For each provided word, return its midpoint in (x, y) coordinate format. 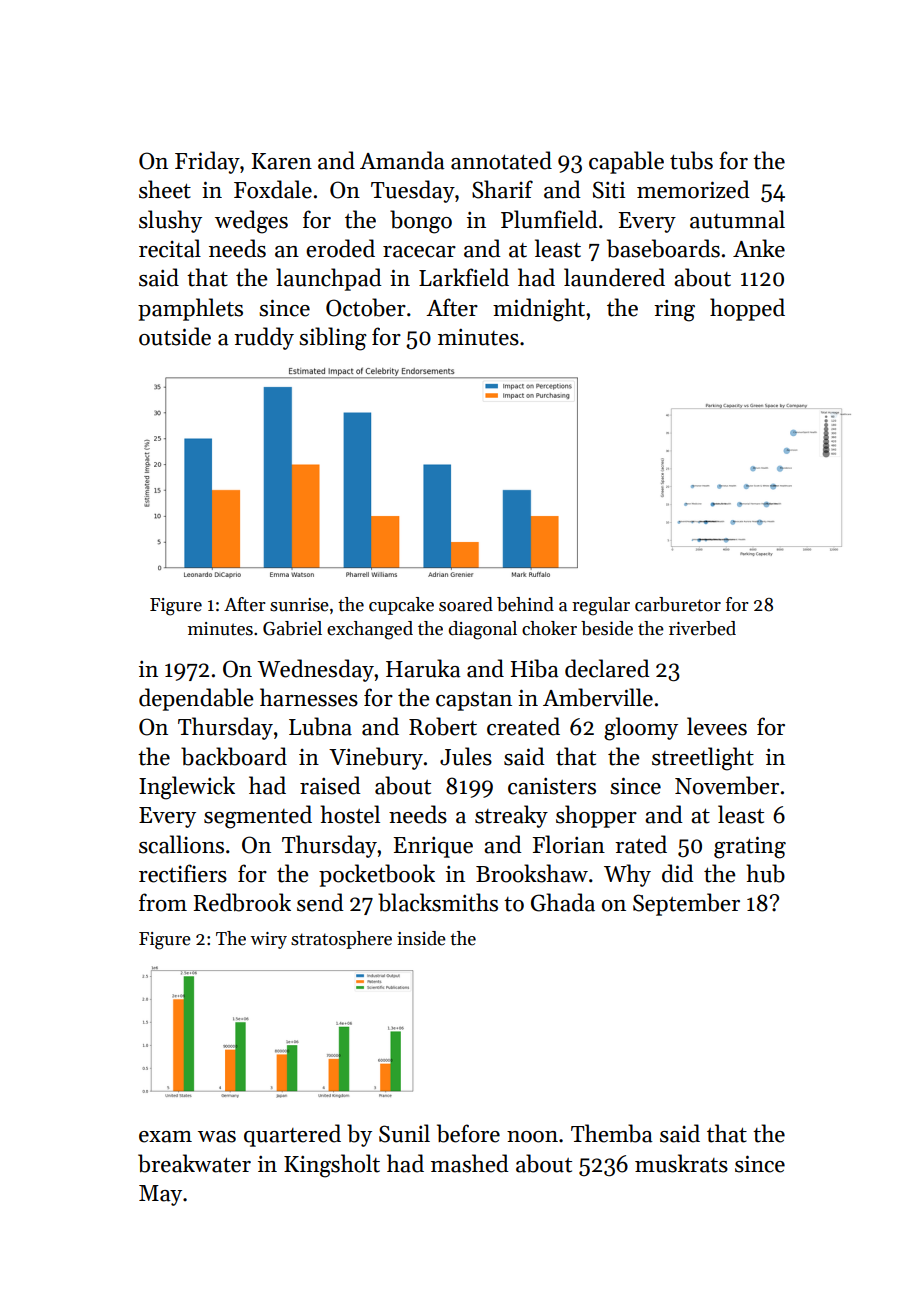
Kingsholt (332, 1166)
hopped (747, 309)
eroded (340, 248)
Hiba (534, 668)
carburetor (678, 604)
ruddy (264, 338)
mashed (470, 1163)
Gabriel (292, 628)
